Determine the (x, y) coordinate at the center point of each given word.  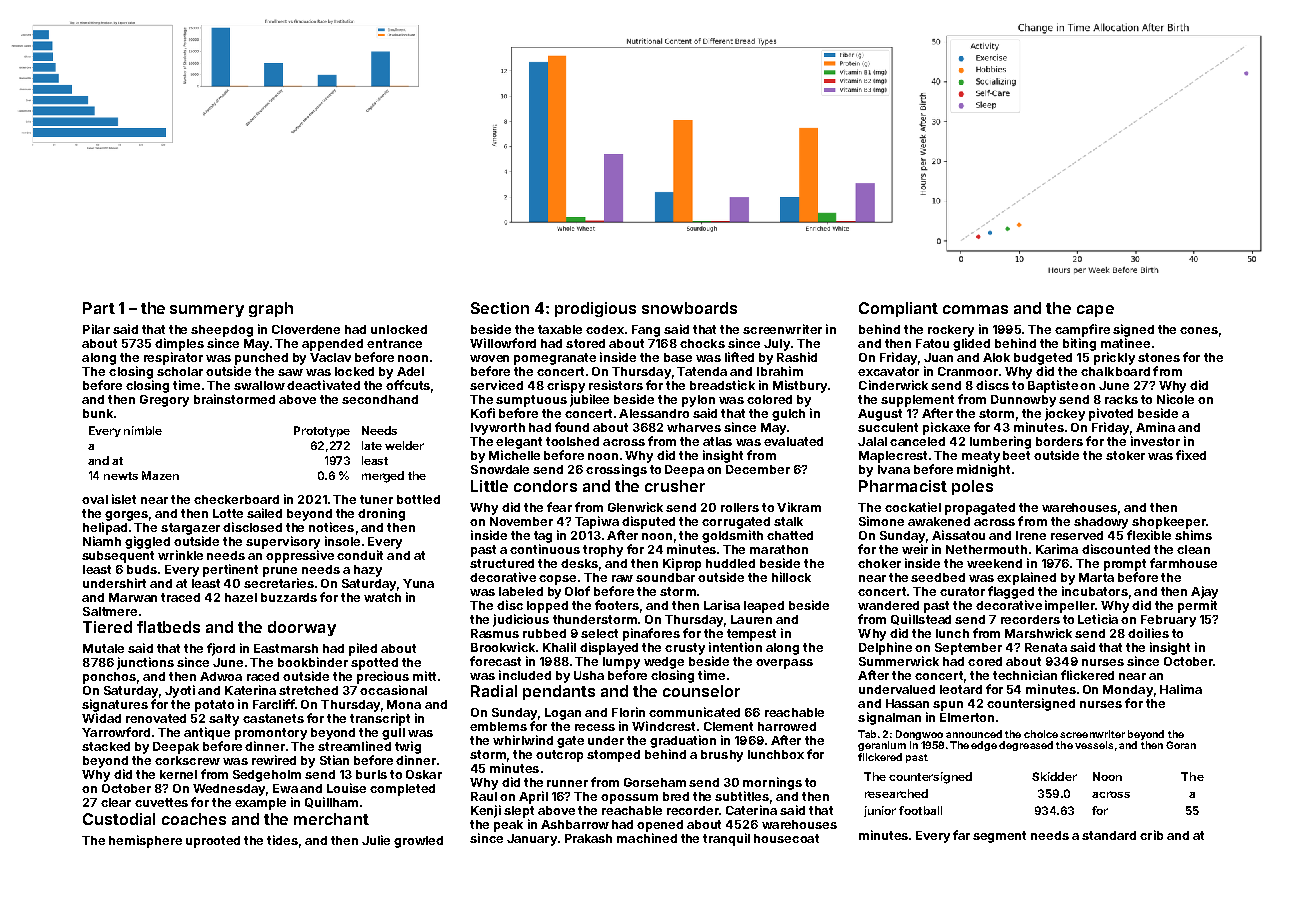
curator (962, 591)
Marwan (133, 597)
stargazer (190, 529)
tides (282, 840)
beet (1016, 455)
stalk (788, 521)
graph (271, 309)
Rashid (797, 357)
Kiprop (682, 564)
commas (975, 309)
